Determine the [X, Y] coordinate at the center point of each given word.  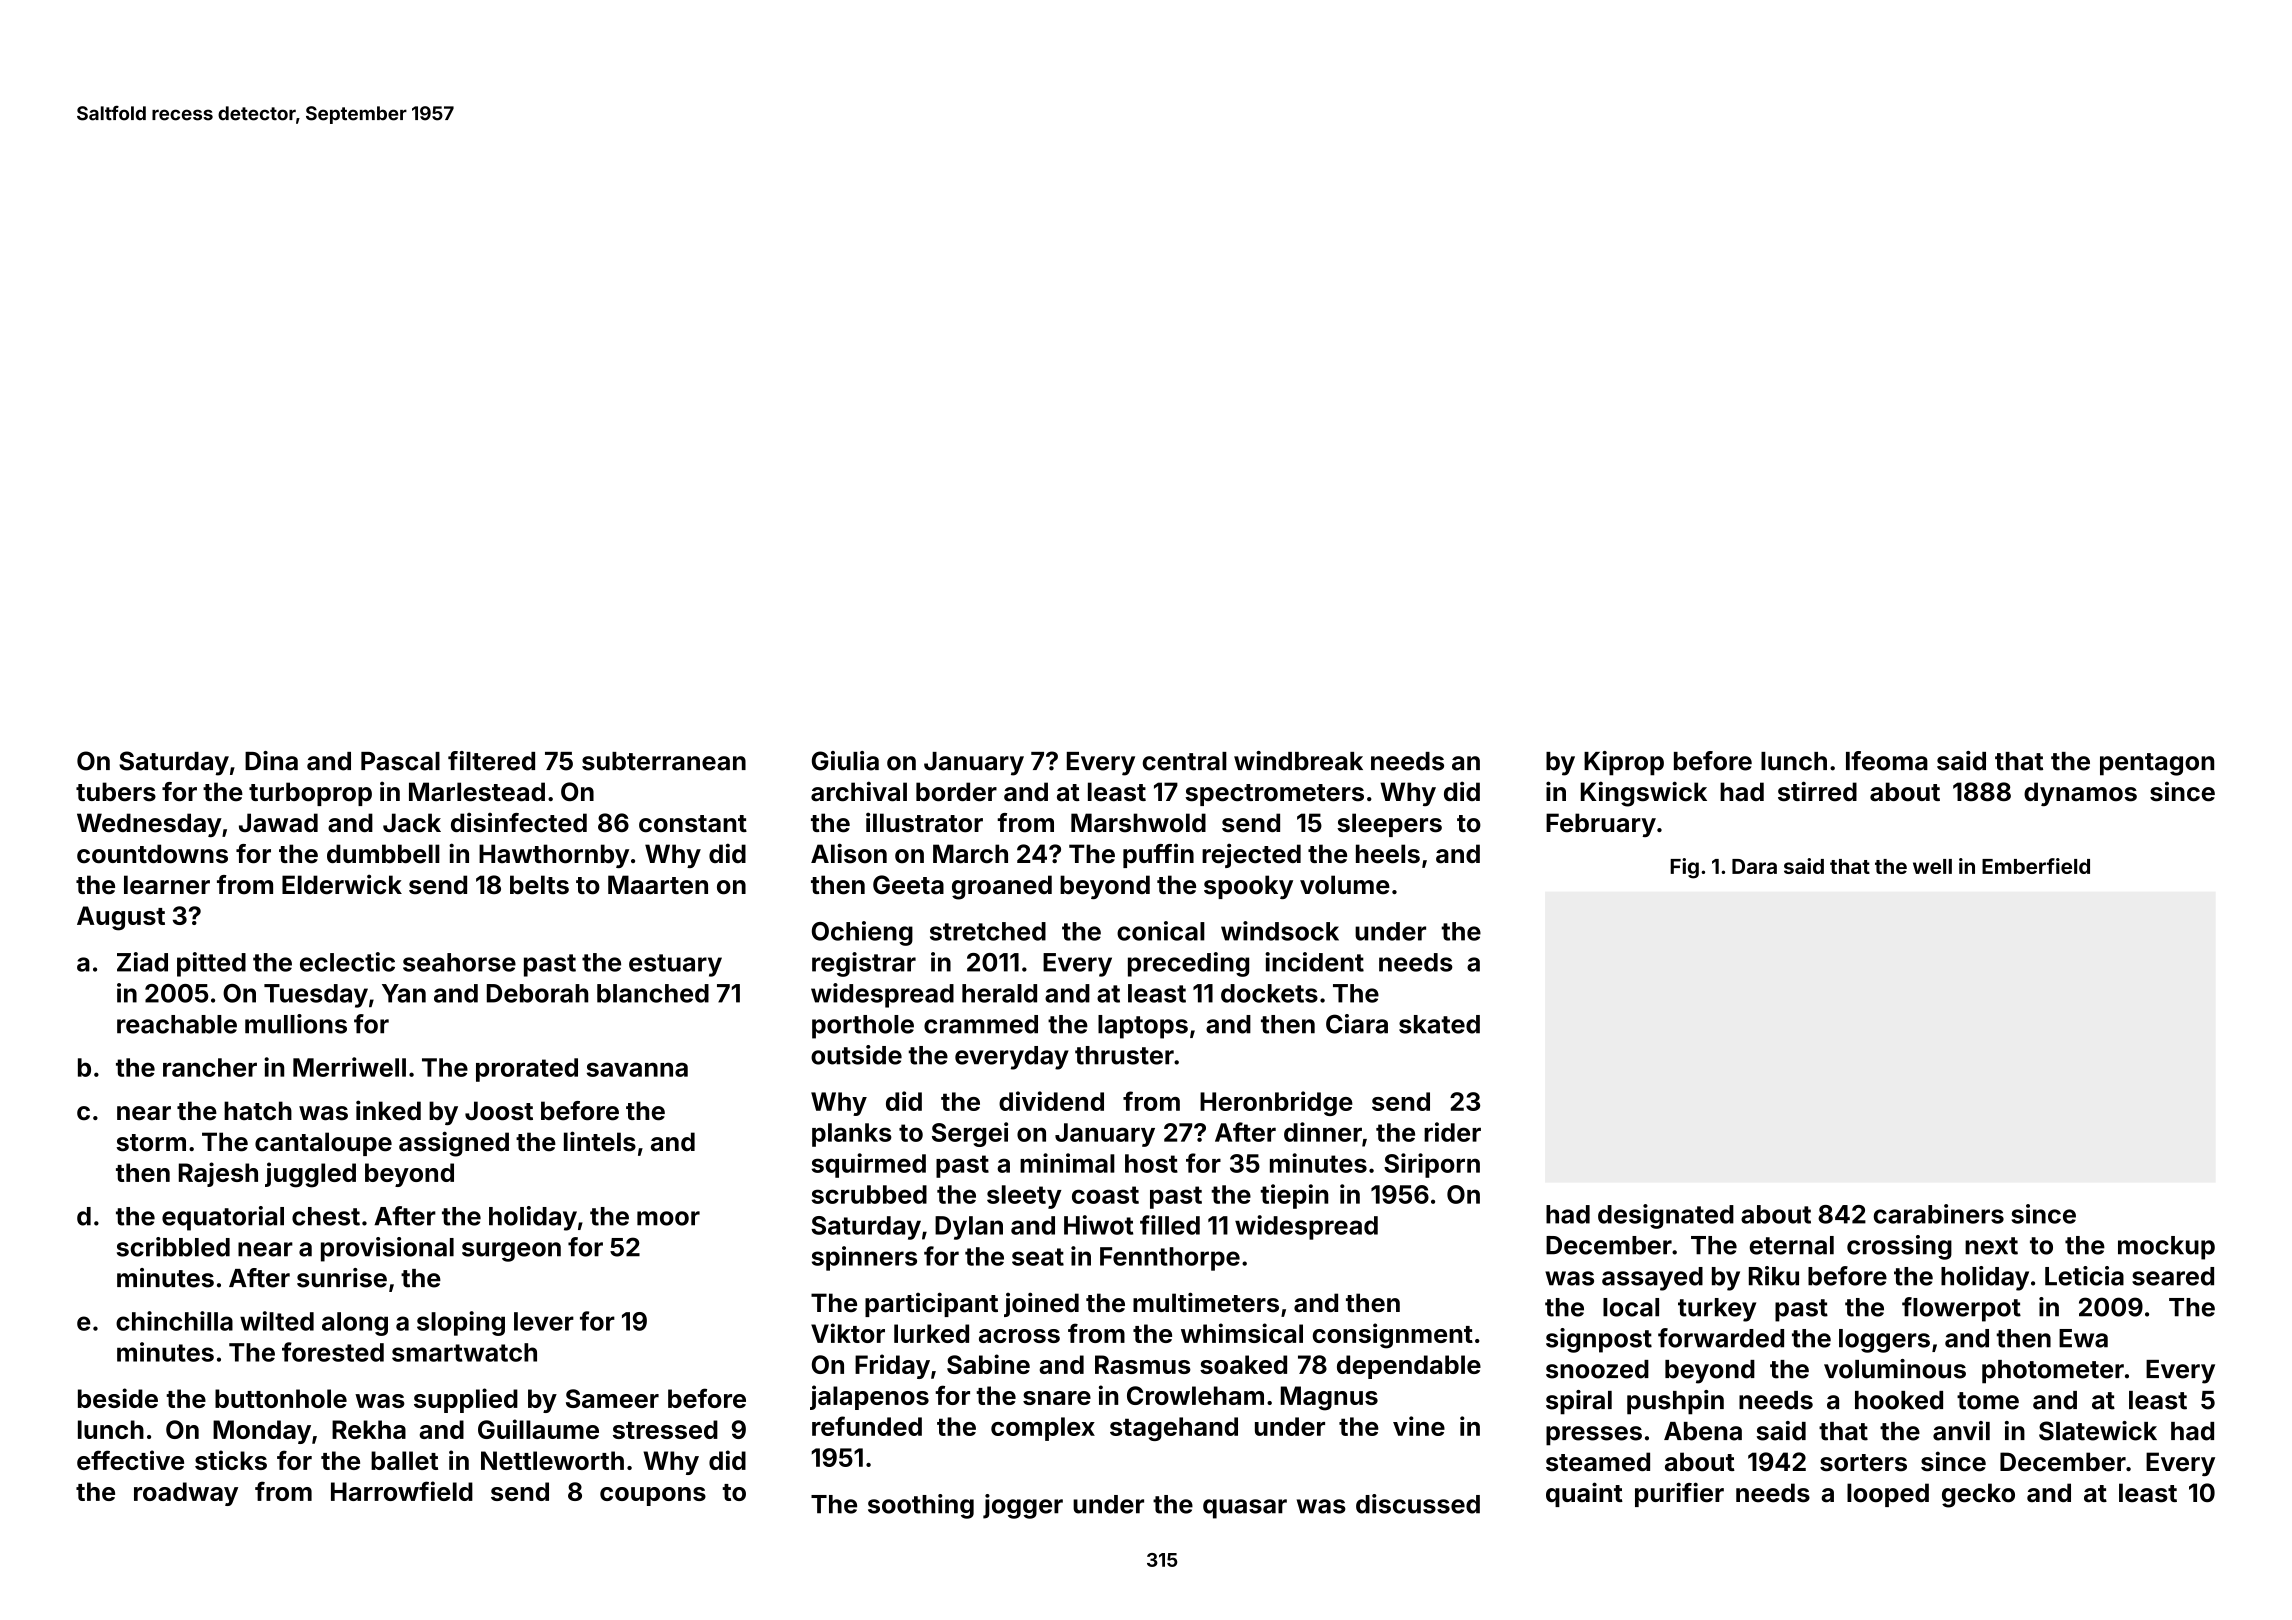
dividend [1051, 1101]
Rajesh [218, 1174]
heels [1388, 854]
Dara [1754, 866]
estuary [675, 965]
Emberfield [2036, 866]
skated [1439, 1024]
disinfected [519, 822]
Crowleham [1195, 1395]
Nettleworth [552, 1460]
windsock [1280, 931]
